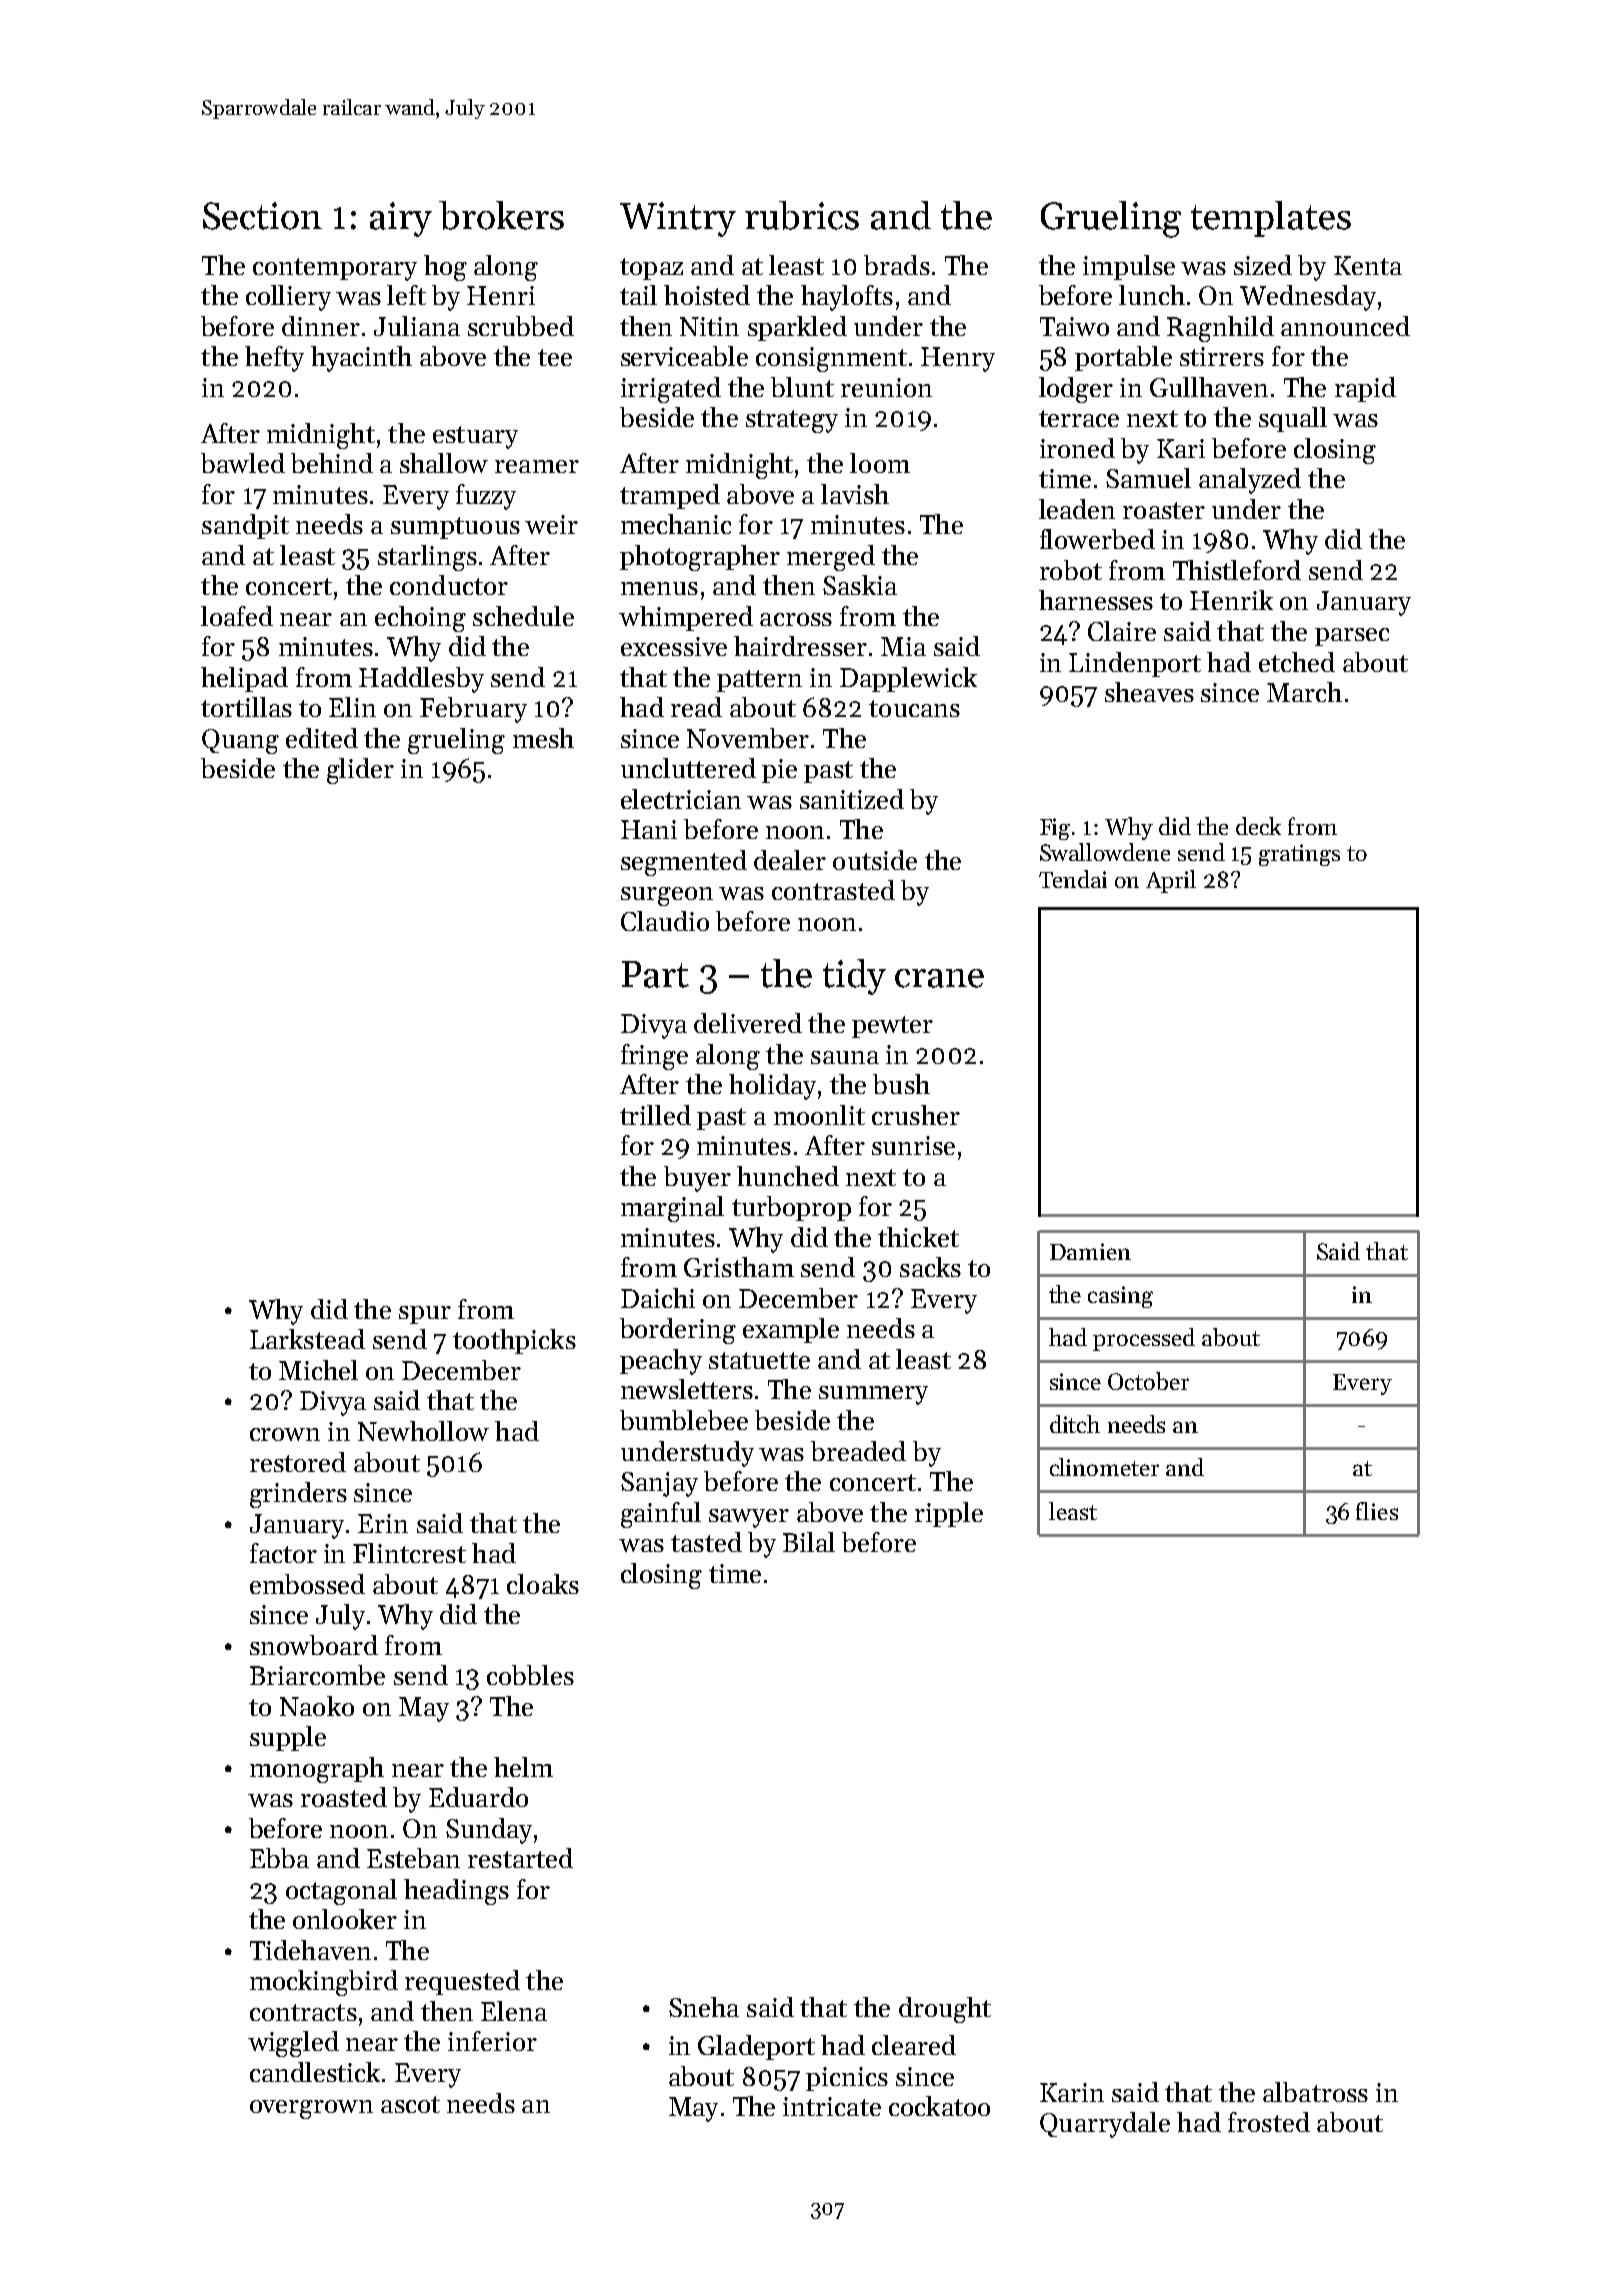  What do you see at coordinates (262, 216) in the page?
I see `Section` at bounding box center [262, 216].
